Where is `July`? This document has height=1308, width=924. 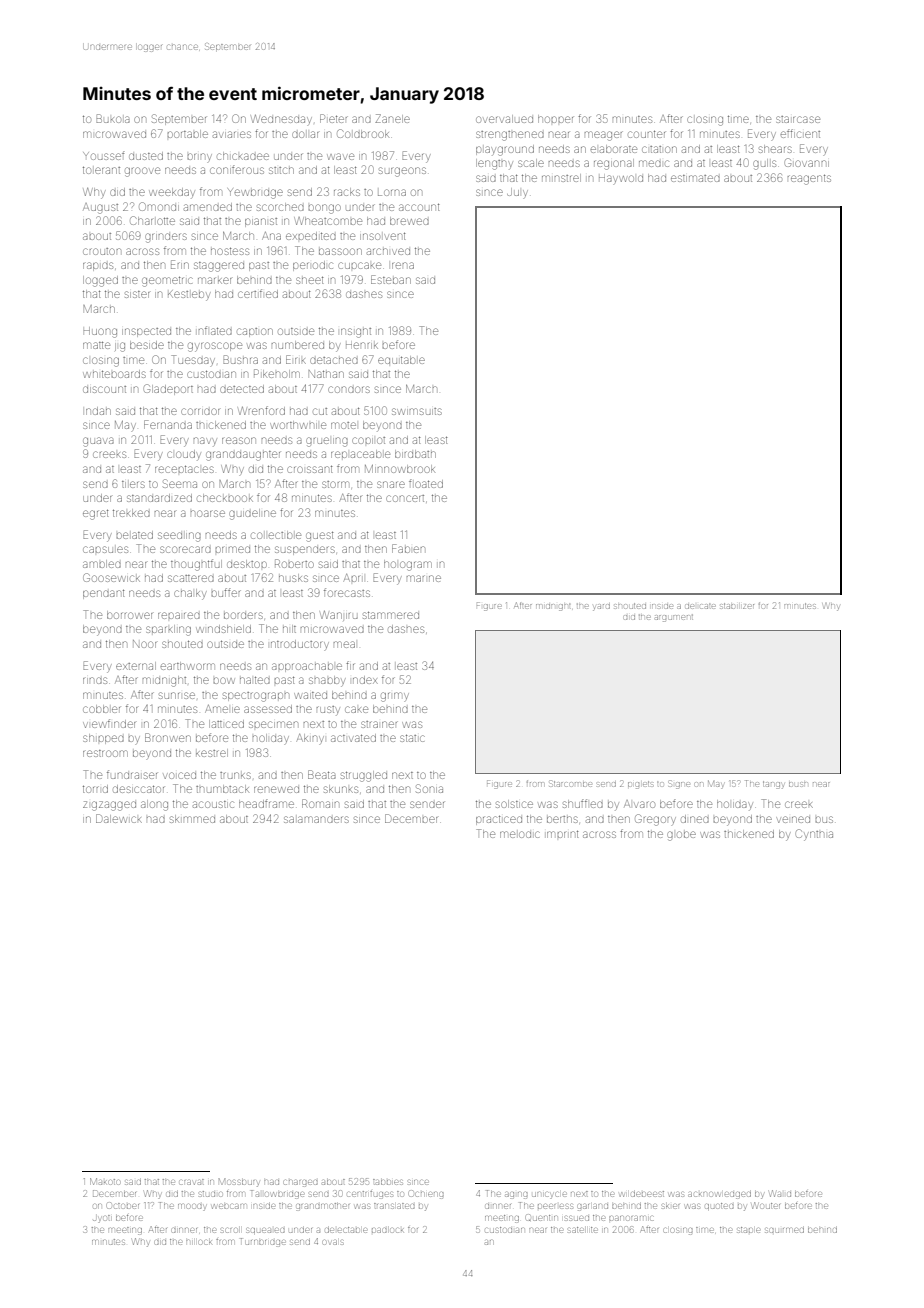
July is located at coordinates (517, 192).
